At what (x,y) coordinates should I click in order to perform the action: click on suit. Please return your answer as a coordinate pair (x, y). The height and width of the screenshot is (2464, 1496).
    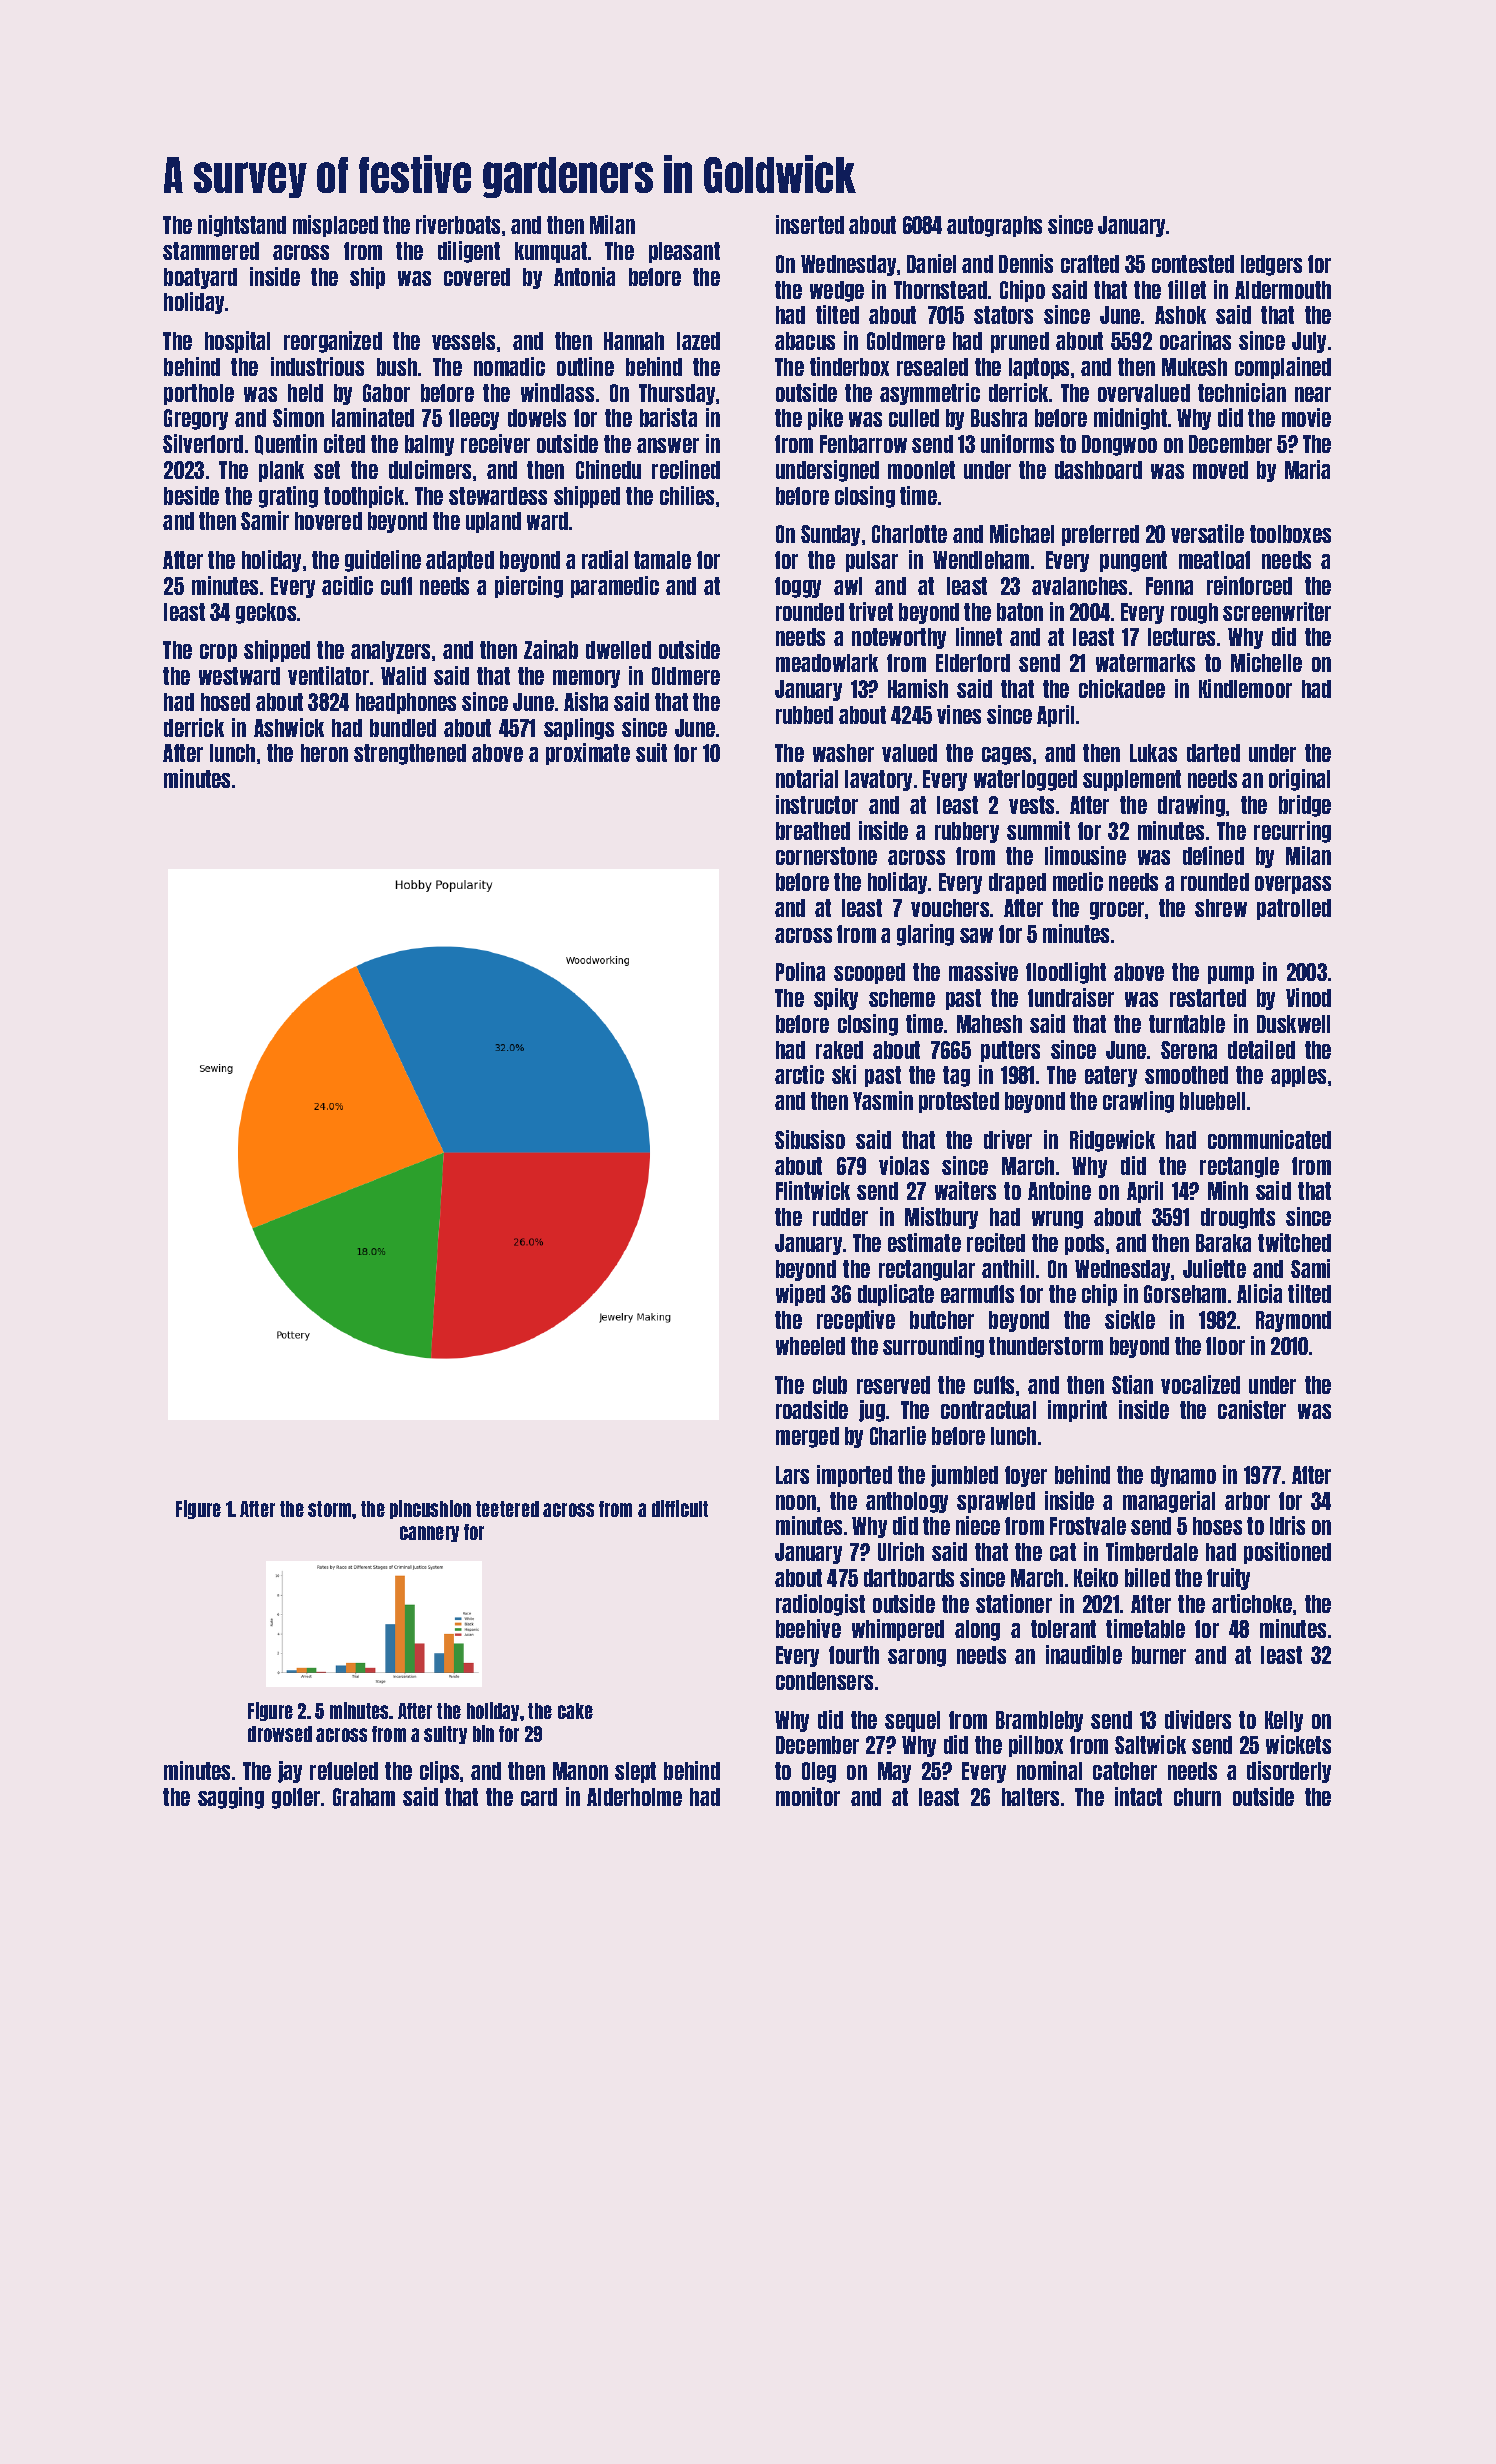
    Looking at the image, I should click on (651, 752).
